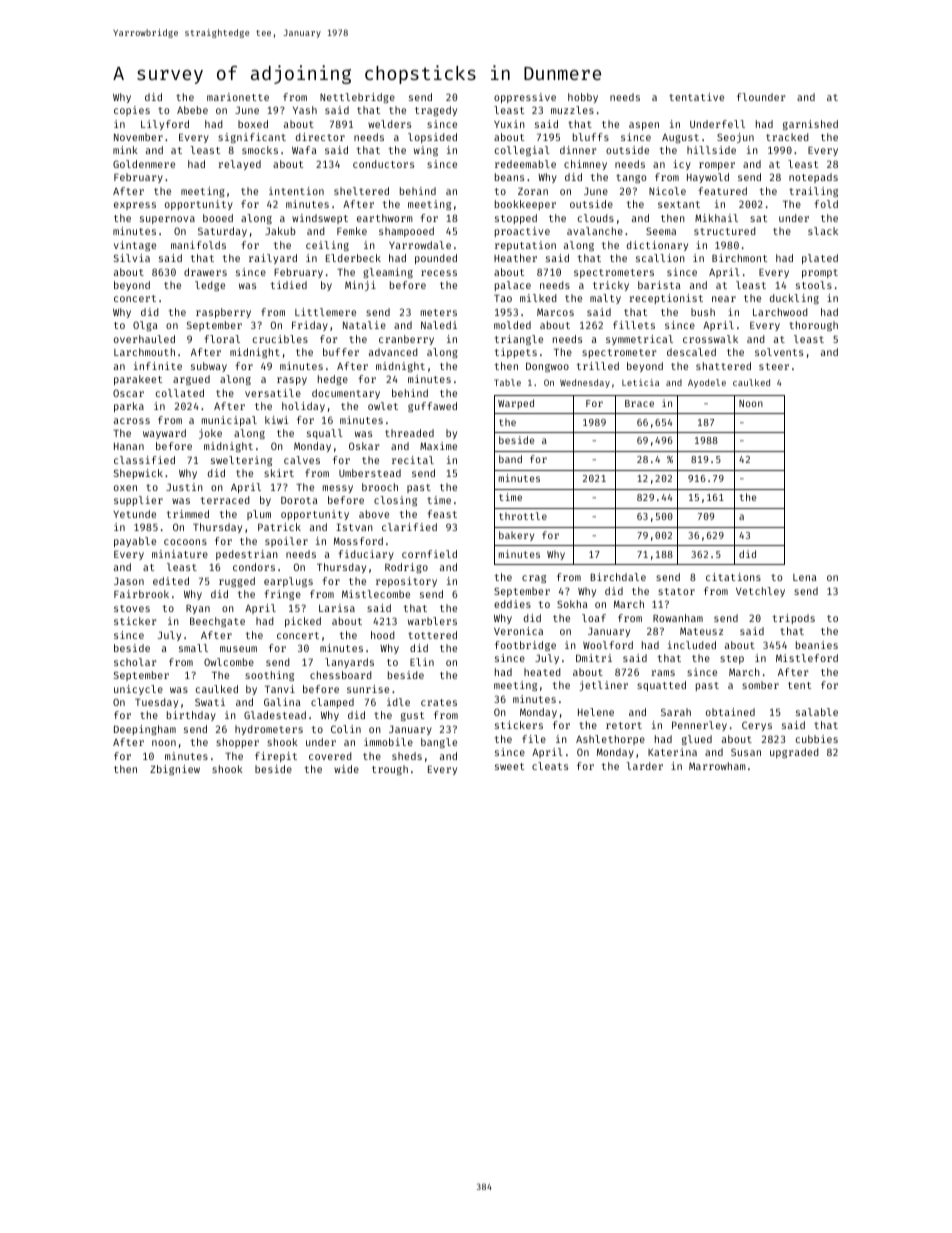  What do you see at coordinates (305, 110) in the screenshot?
I see `Yash` at bounding box center [305, 110].
